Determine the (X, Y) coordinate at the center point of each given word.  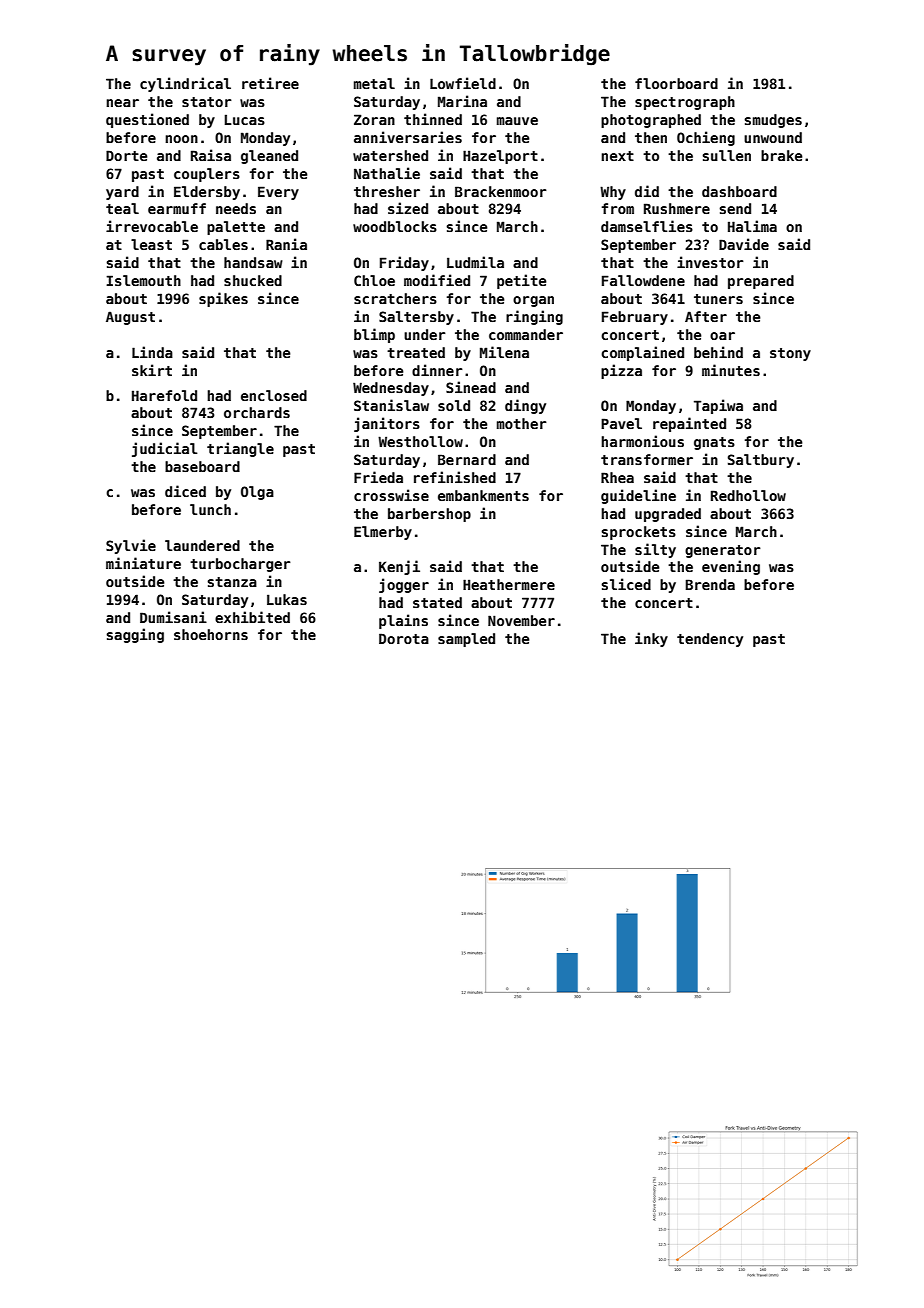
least (151, 244)
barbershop (429, 515)
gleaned (269, 157)
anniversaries (408, 137)
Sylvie (131, 546)
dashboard (739, 191)
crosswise (391, 495)
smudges (773, 121)
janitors (387, 424)
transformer (647, 459)
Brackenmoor (501, 191)
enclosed (274, 395)
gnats (714, 443)
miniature (143, 563)
